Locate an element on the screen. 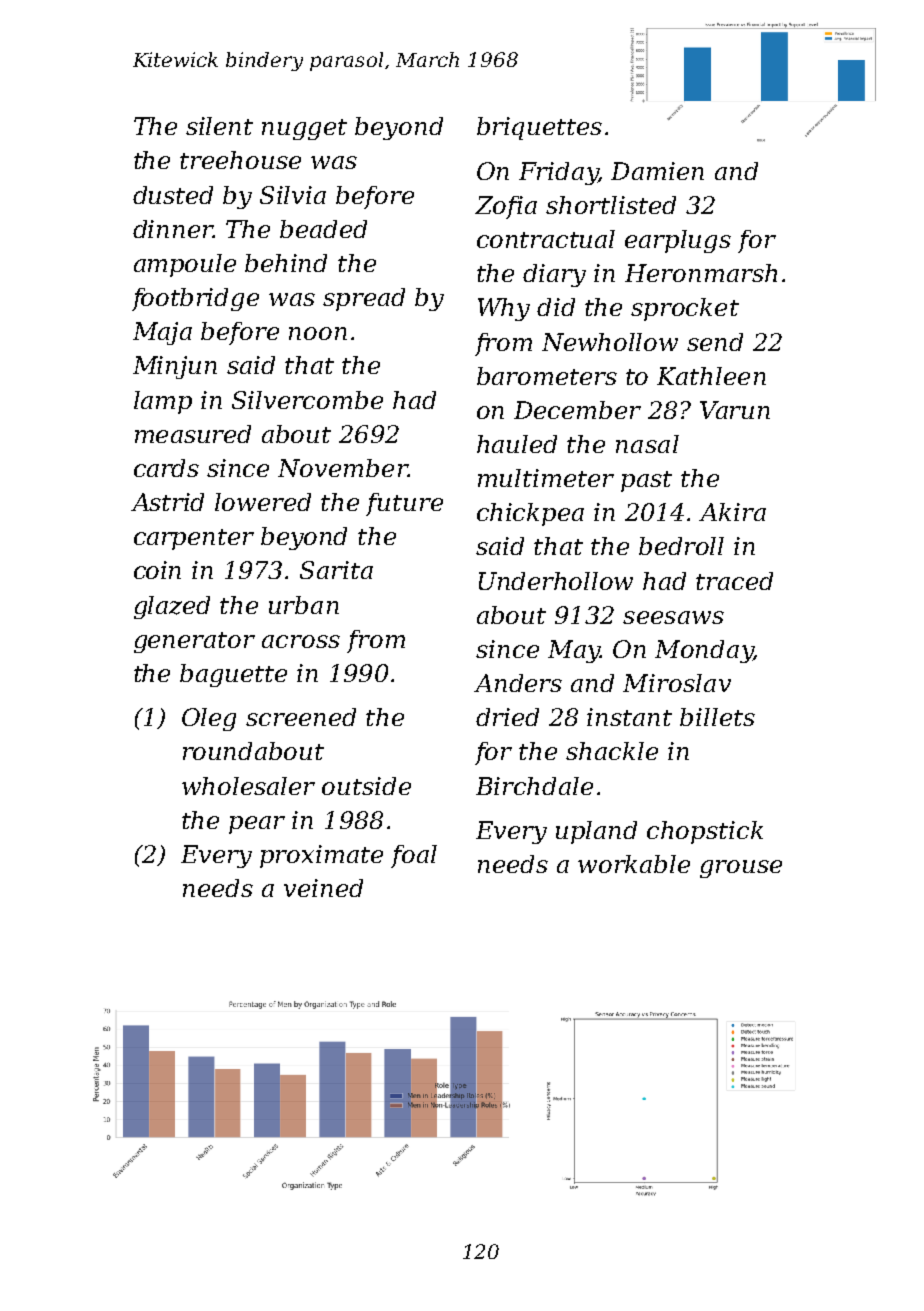 Image resolution: width=924 pixels, height=1311 pixels. veined is located at coordinates (323, 888).
